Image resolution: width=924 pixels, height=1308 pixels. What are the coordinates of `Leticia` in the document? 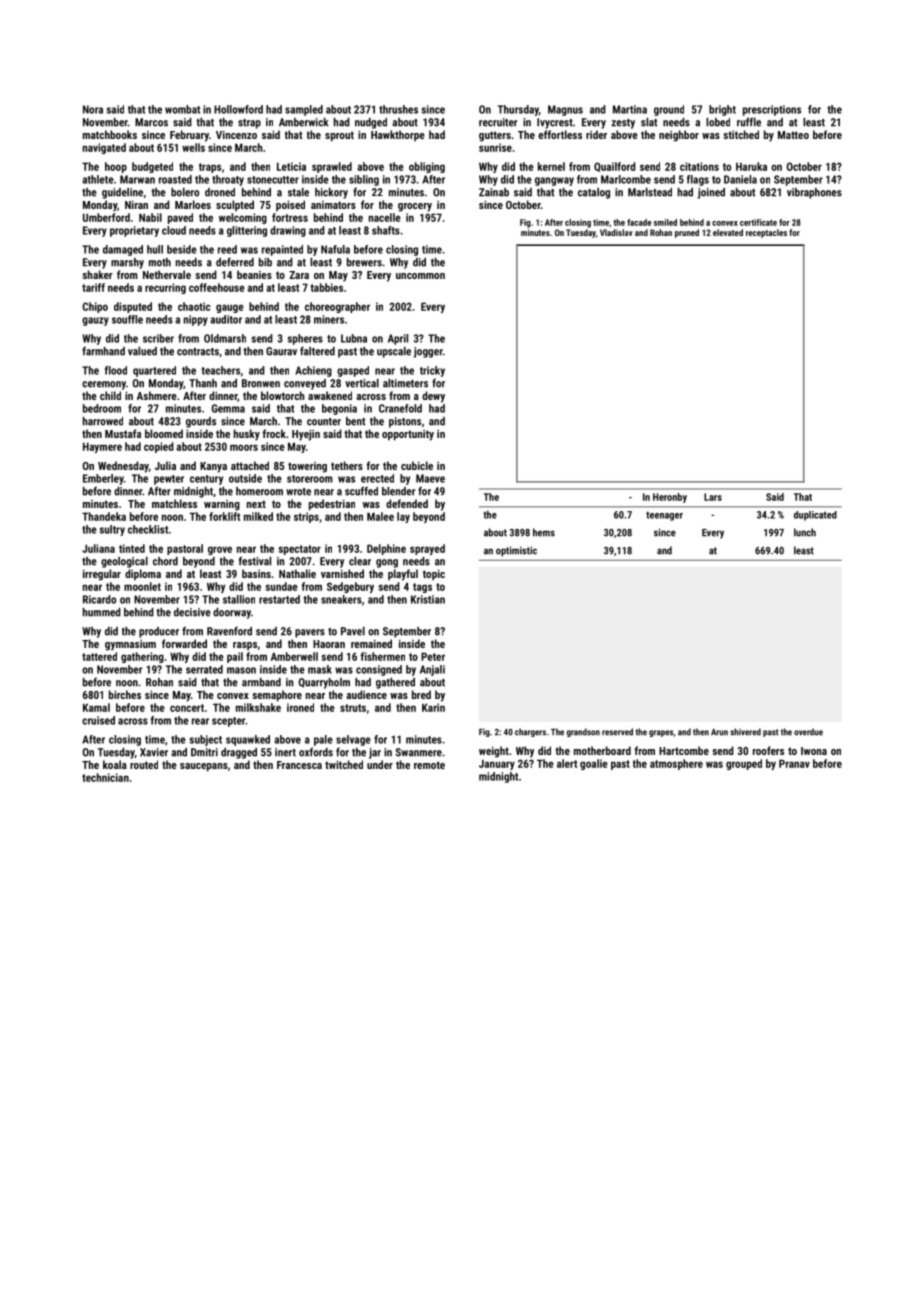 It's located at (291, 166).
